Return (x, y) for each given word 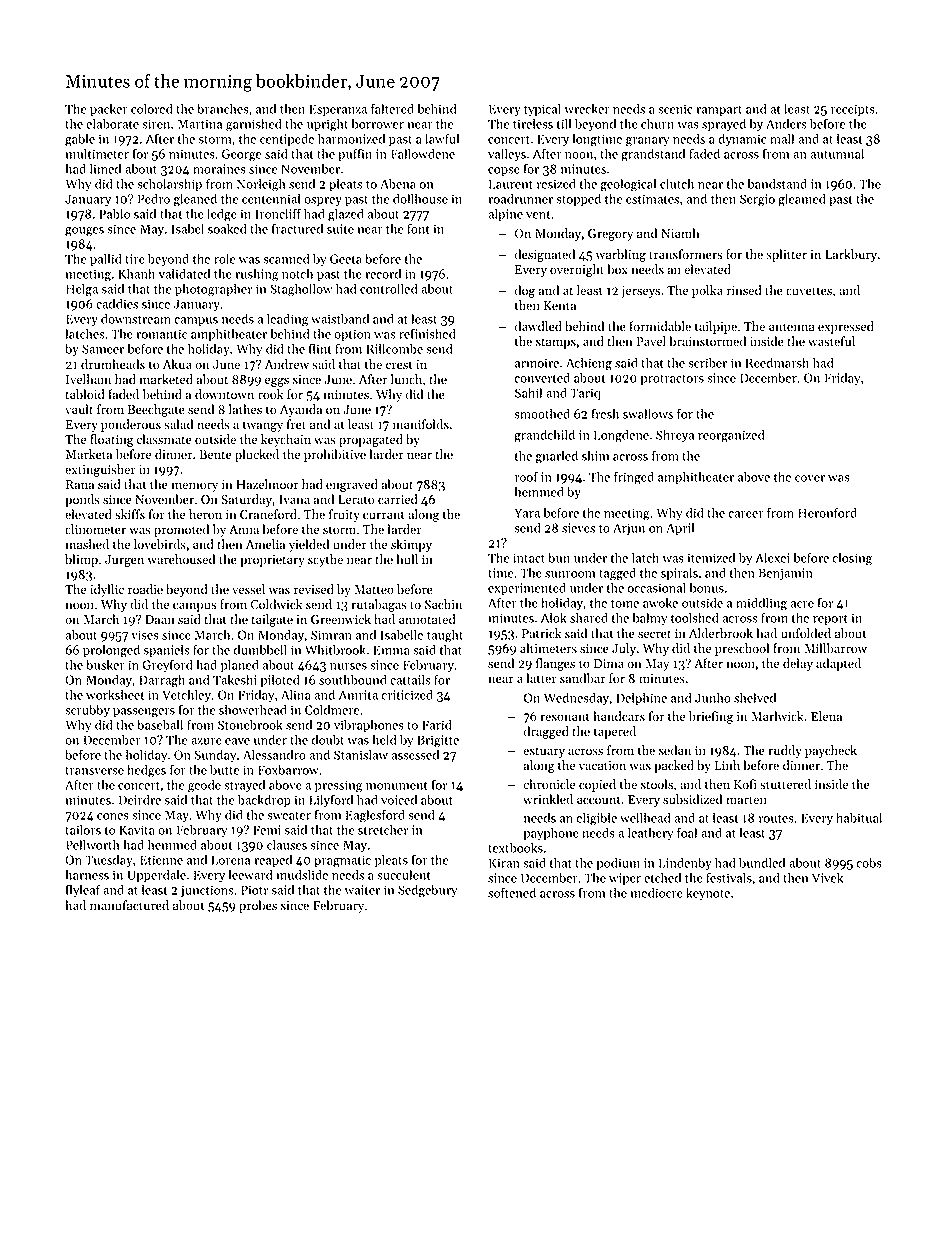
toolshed (695, 617)
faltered (392, 108)
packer (109, 110)
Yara (527, 513)
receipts (853, 110)
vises (145, 635)
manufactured (129, 905)
